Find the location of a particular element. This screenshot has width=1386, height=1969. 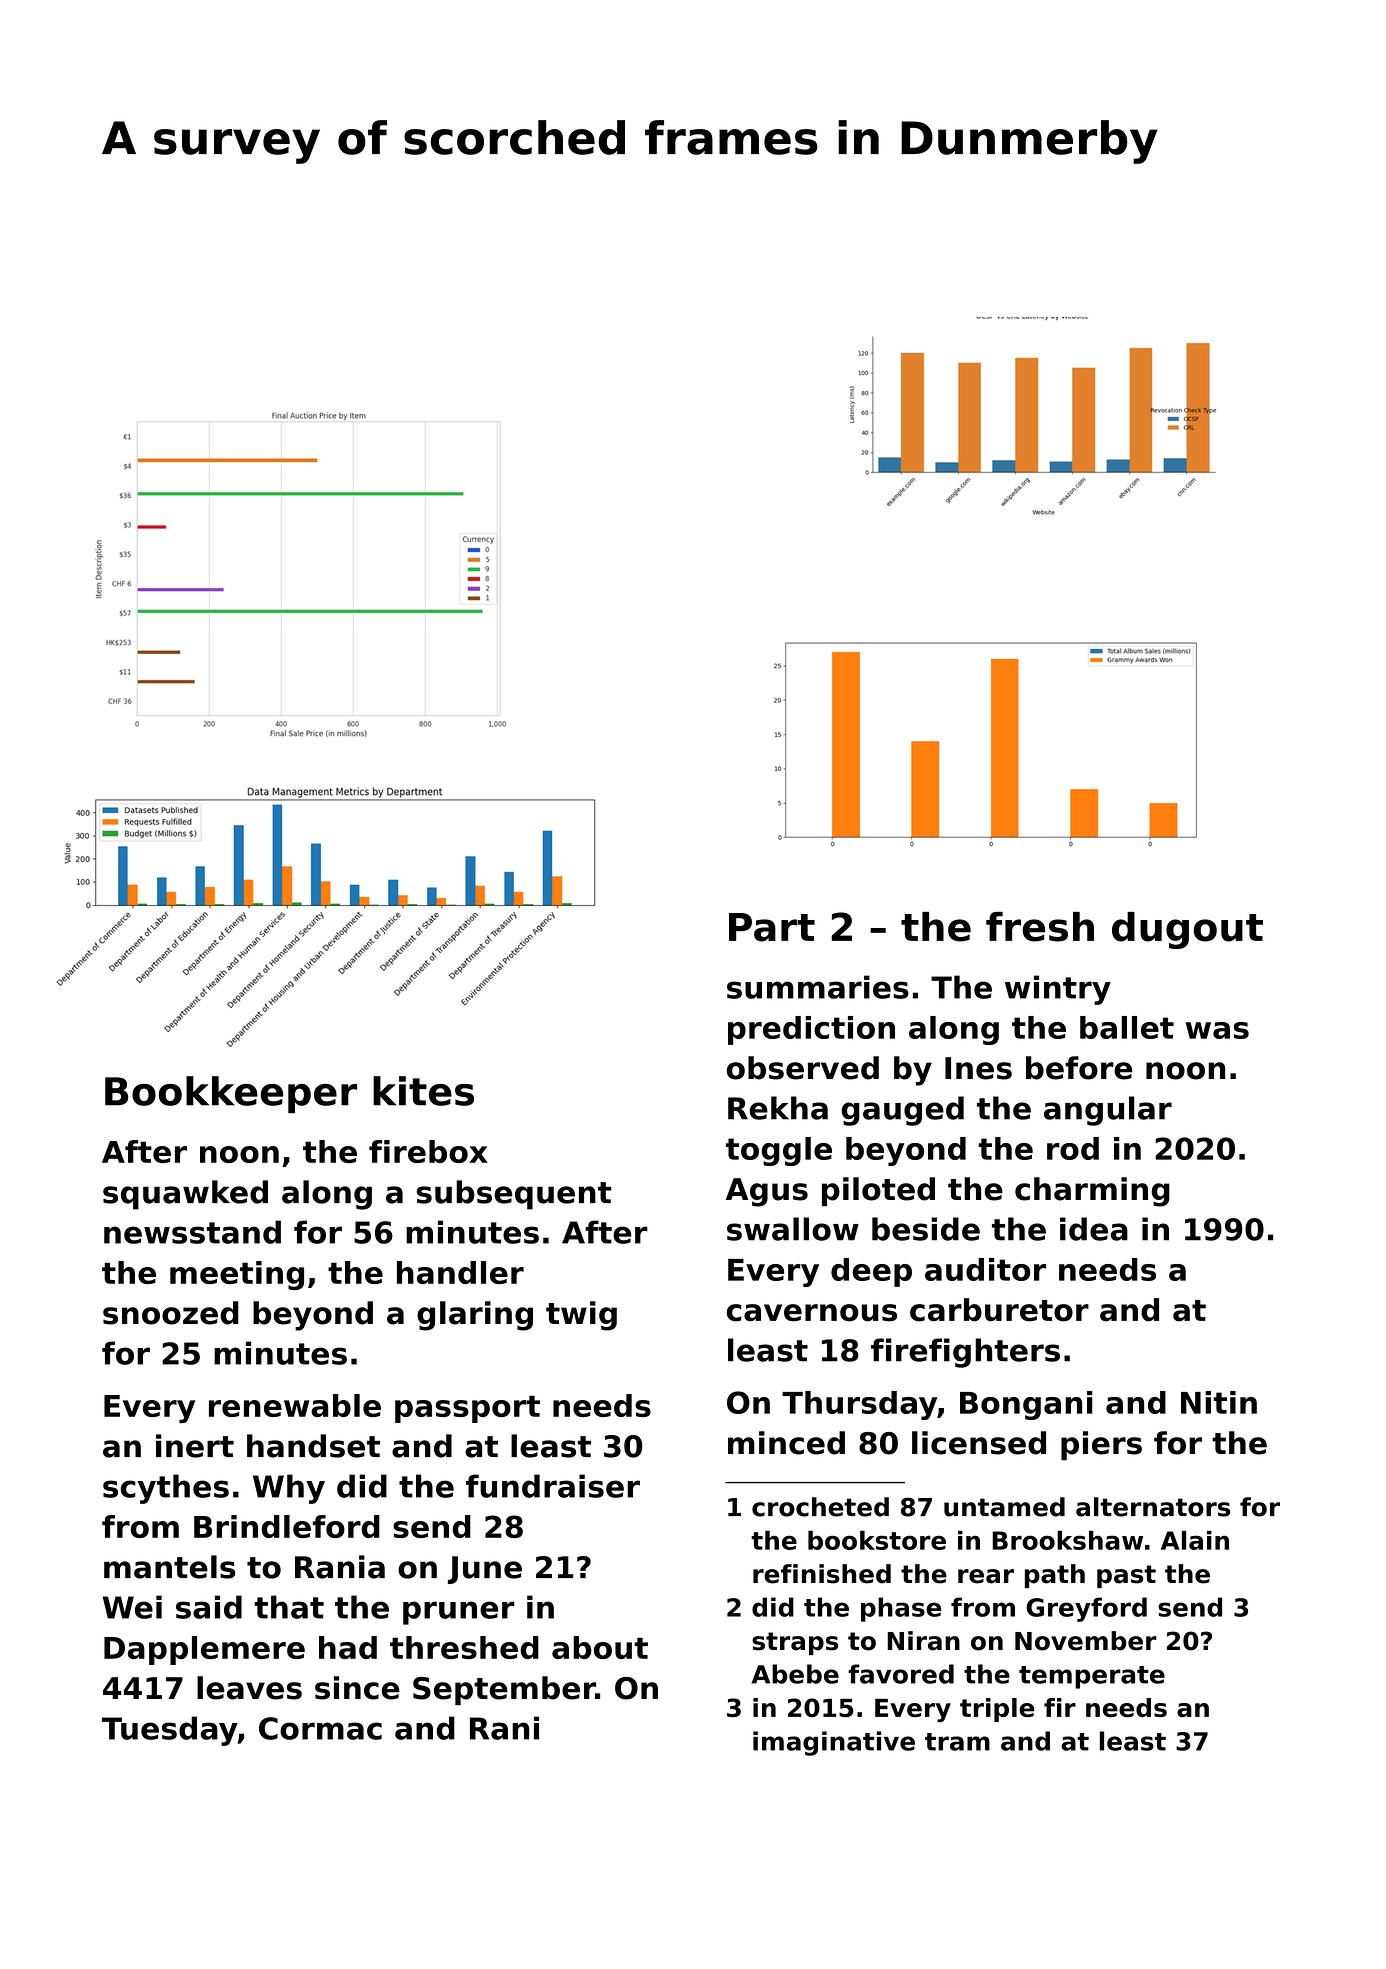

Nitin is located at coordinates (1219, 1402).
